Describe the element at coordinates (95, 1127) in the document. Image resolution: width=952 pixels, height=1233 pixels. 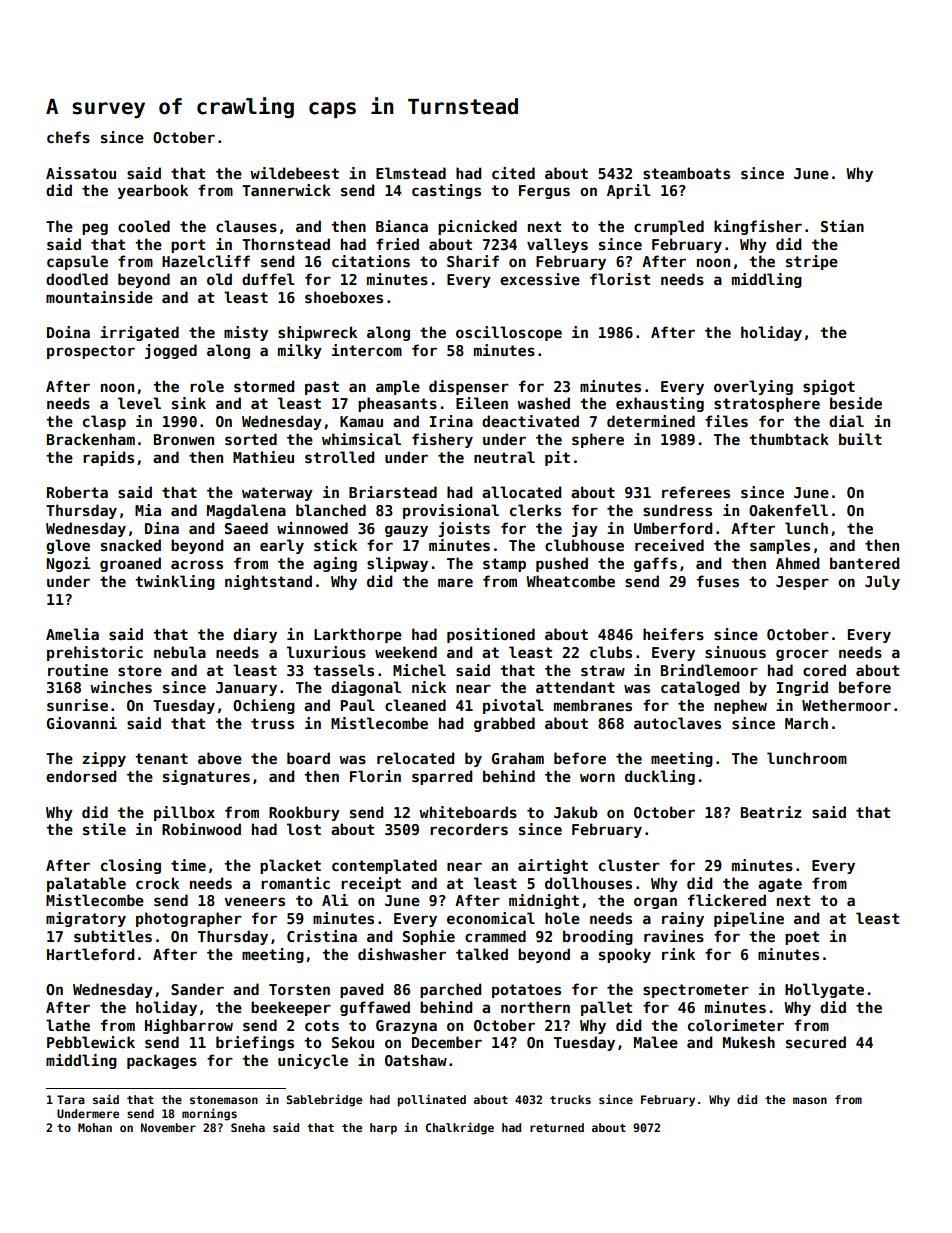
I see `Mohan` at that location.
